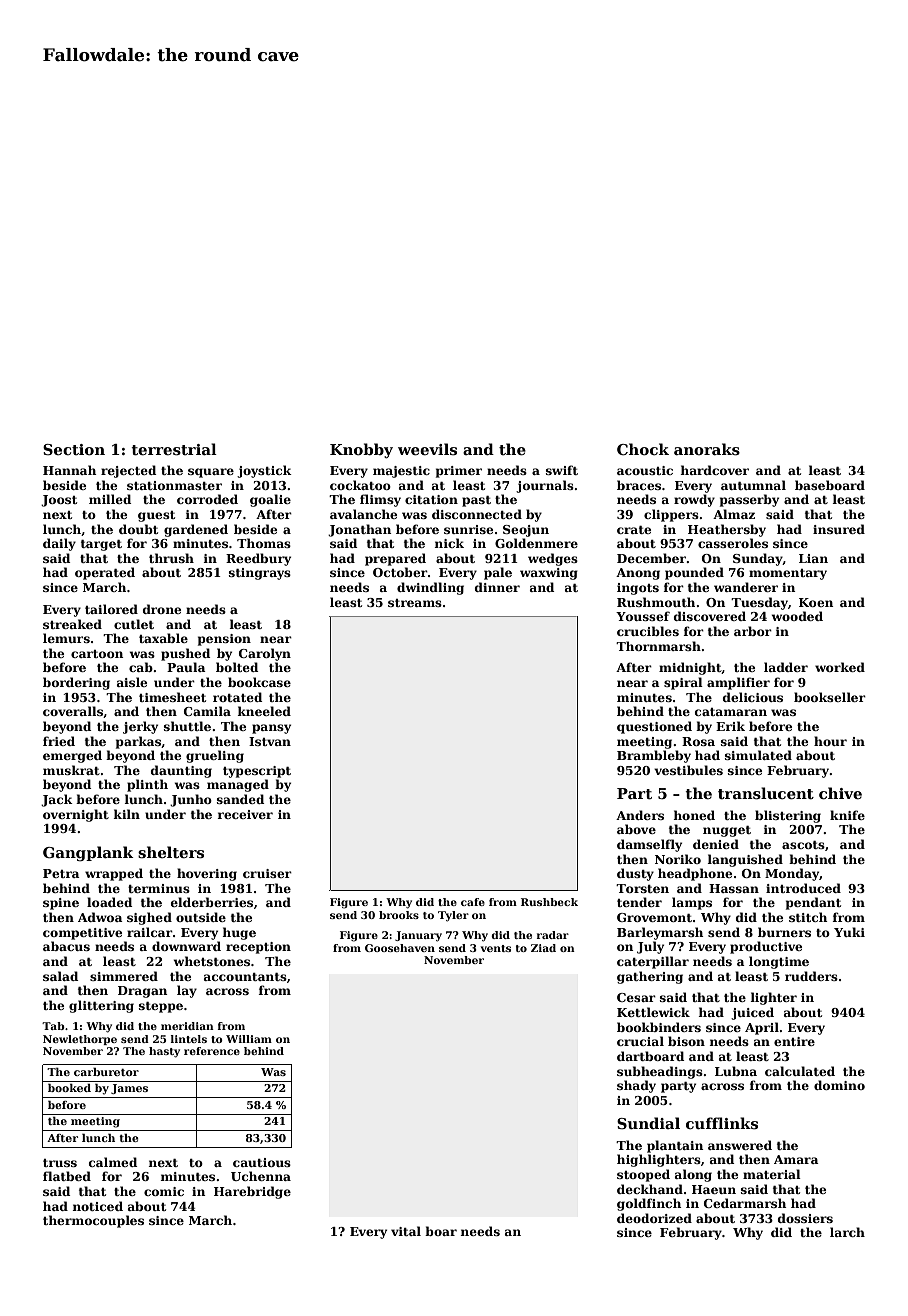 The height and width of the screenshot is (1316, 908). What do you see at coordinates (813, 558) in the screenshot?
I see `Lian` at bounding box center [813, 558].
